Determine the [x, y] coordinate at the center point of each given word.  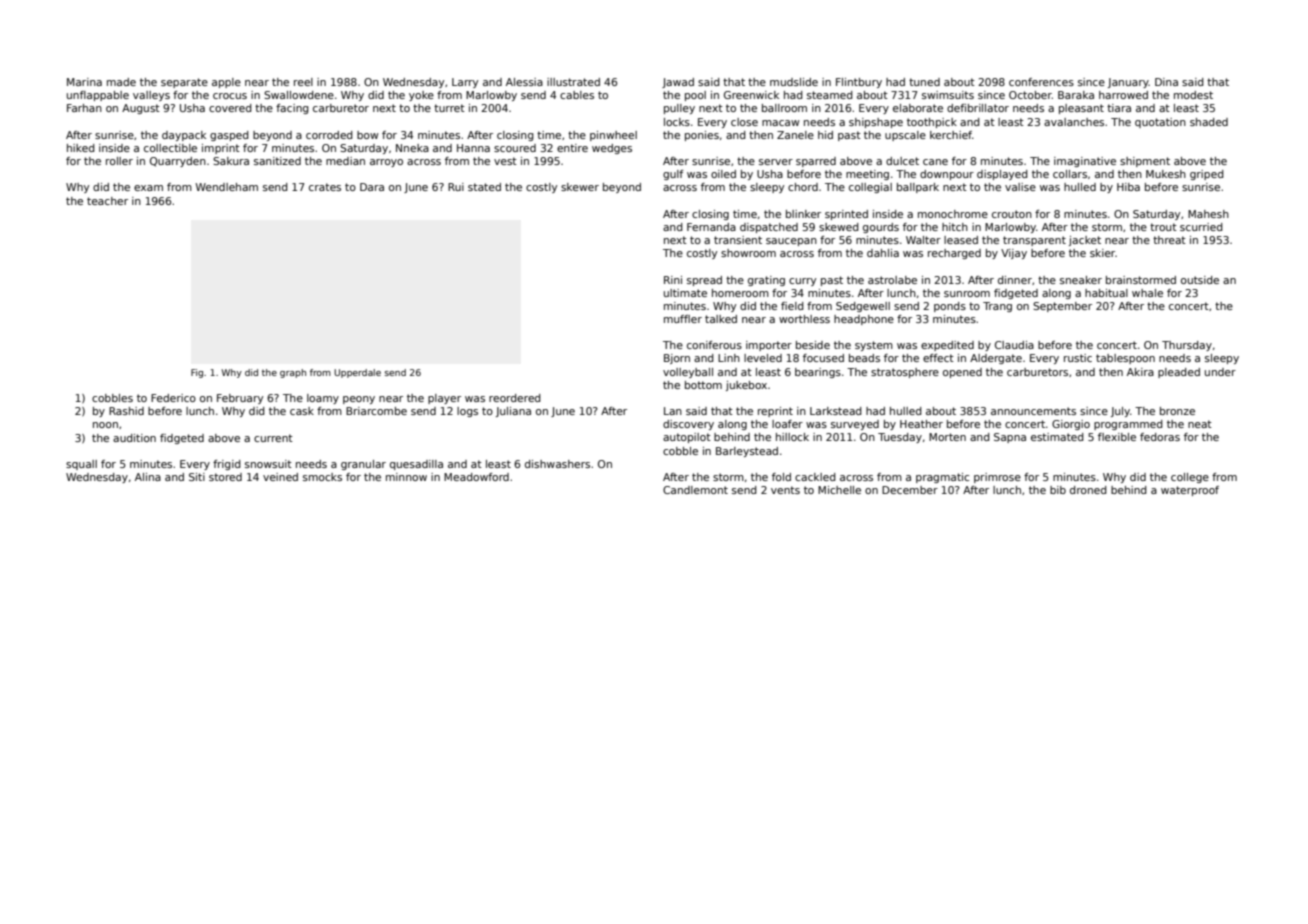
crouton [1012, 214]
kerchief [951, 135]
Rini [673, 280]
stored [225, 477]
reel [303, 82]
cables [577, 95]
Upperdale [357, 373]
